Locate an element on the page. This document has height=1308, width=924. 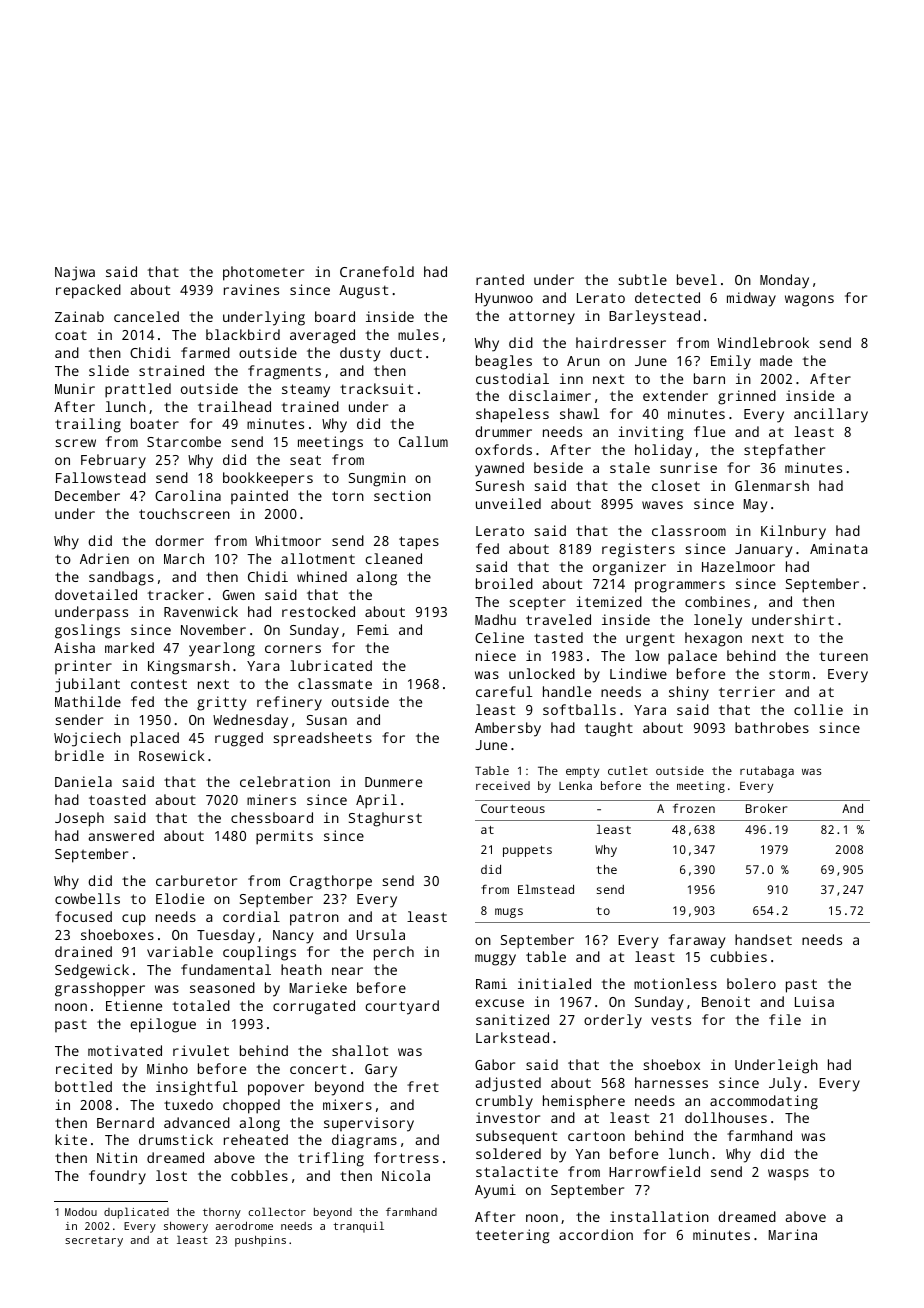
Larkstead is located at coordinates (512, 1037).
